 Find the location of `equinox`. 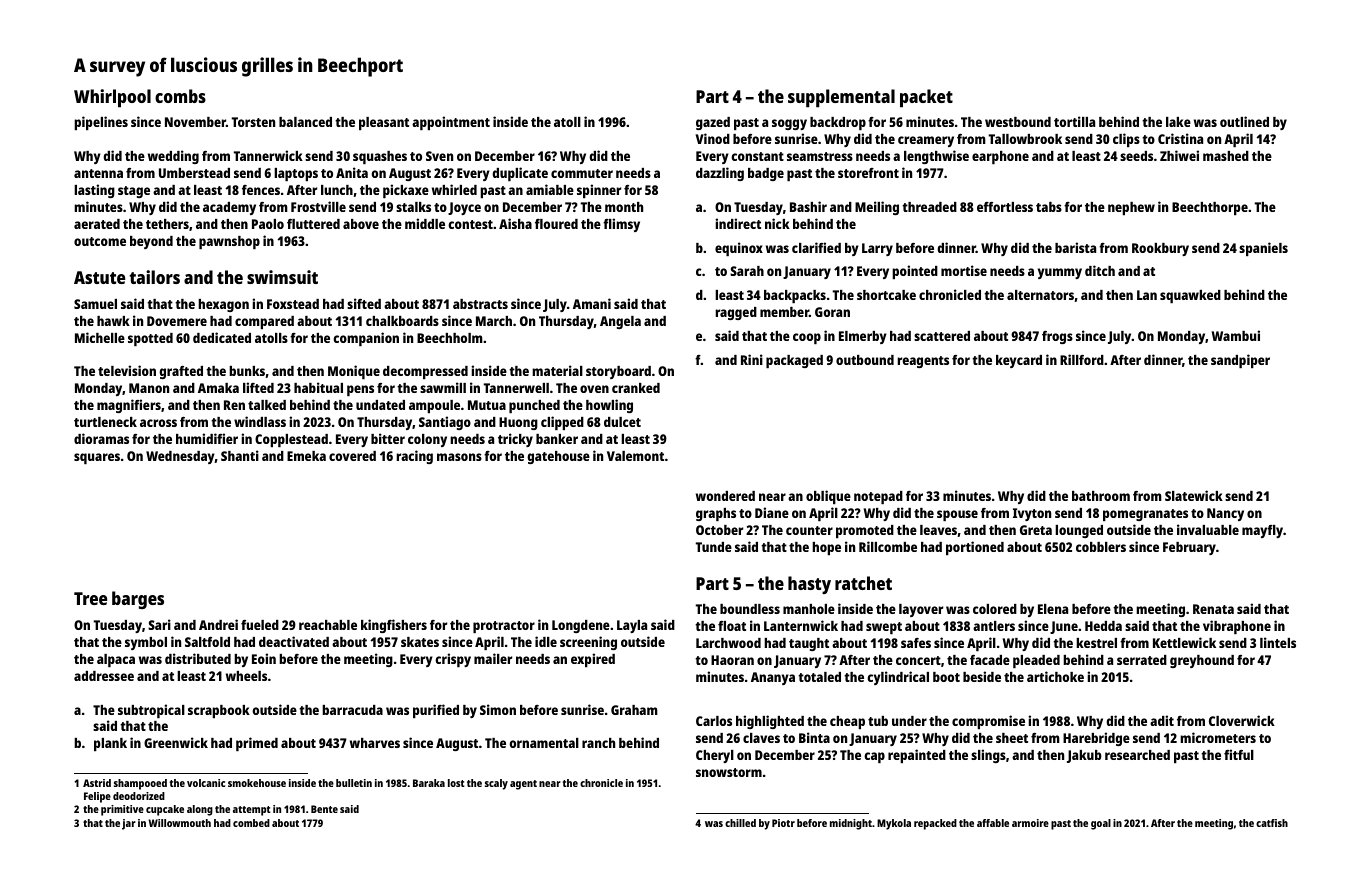

equinox is located at coordinates (739, 249).
